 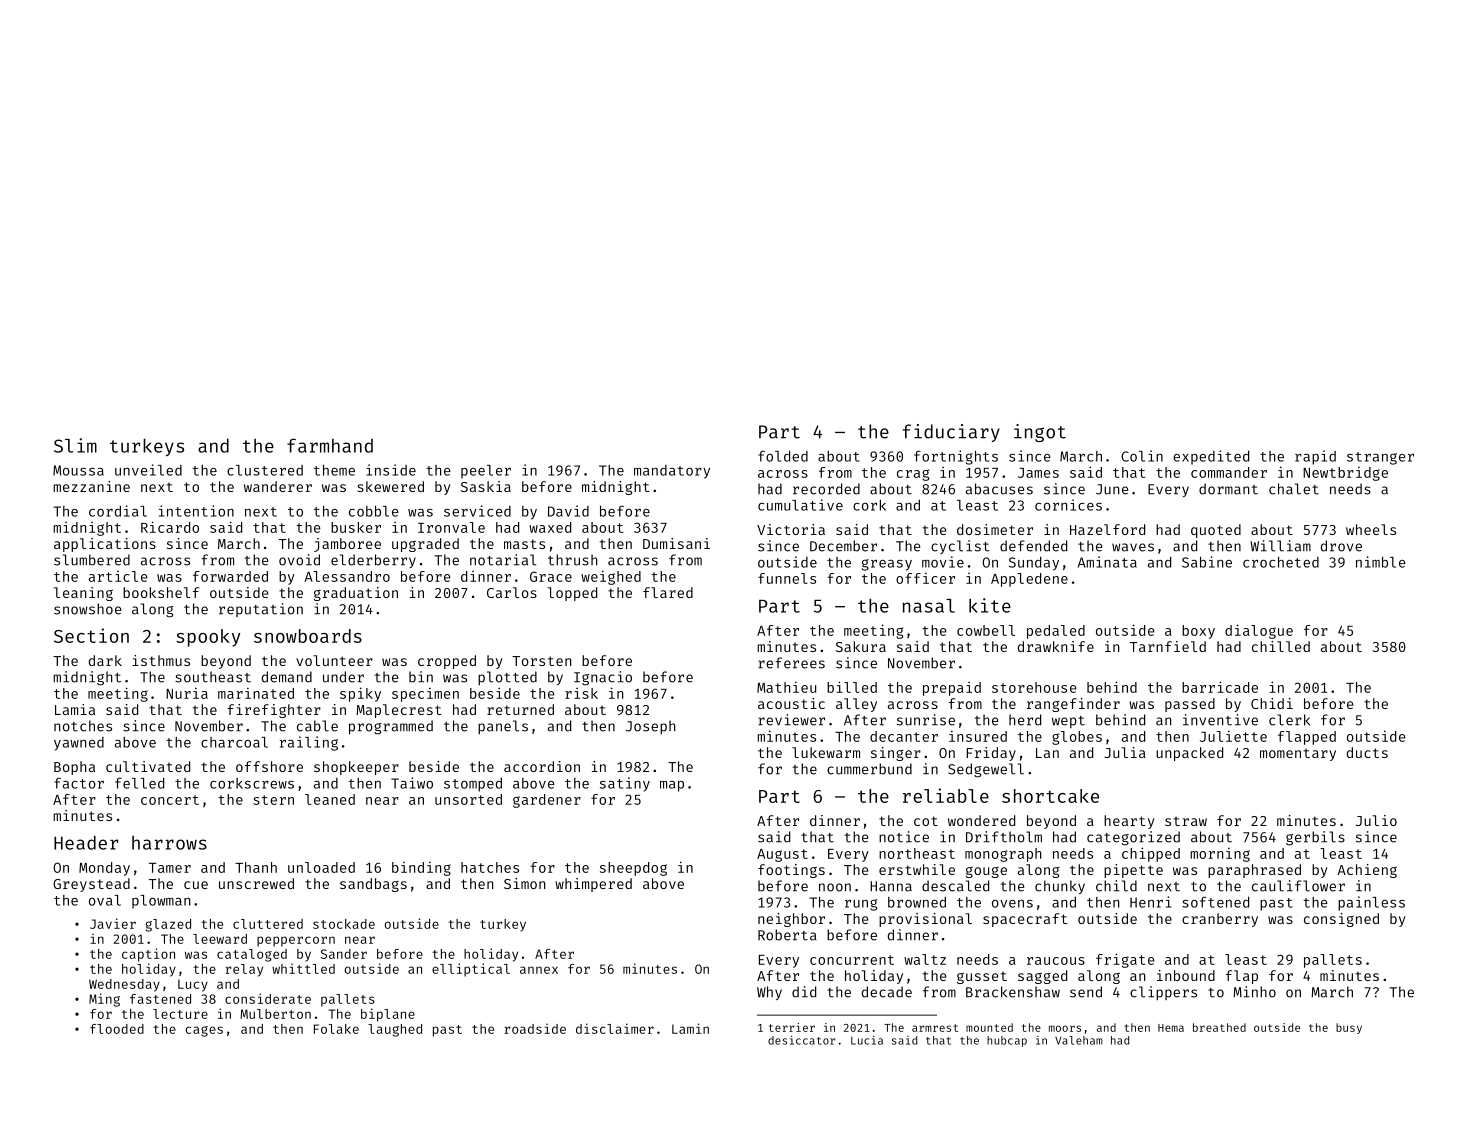 What do you see at coordinates (925, 578) in the page?
I see `officer` at bounding box center [925, 578].
